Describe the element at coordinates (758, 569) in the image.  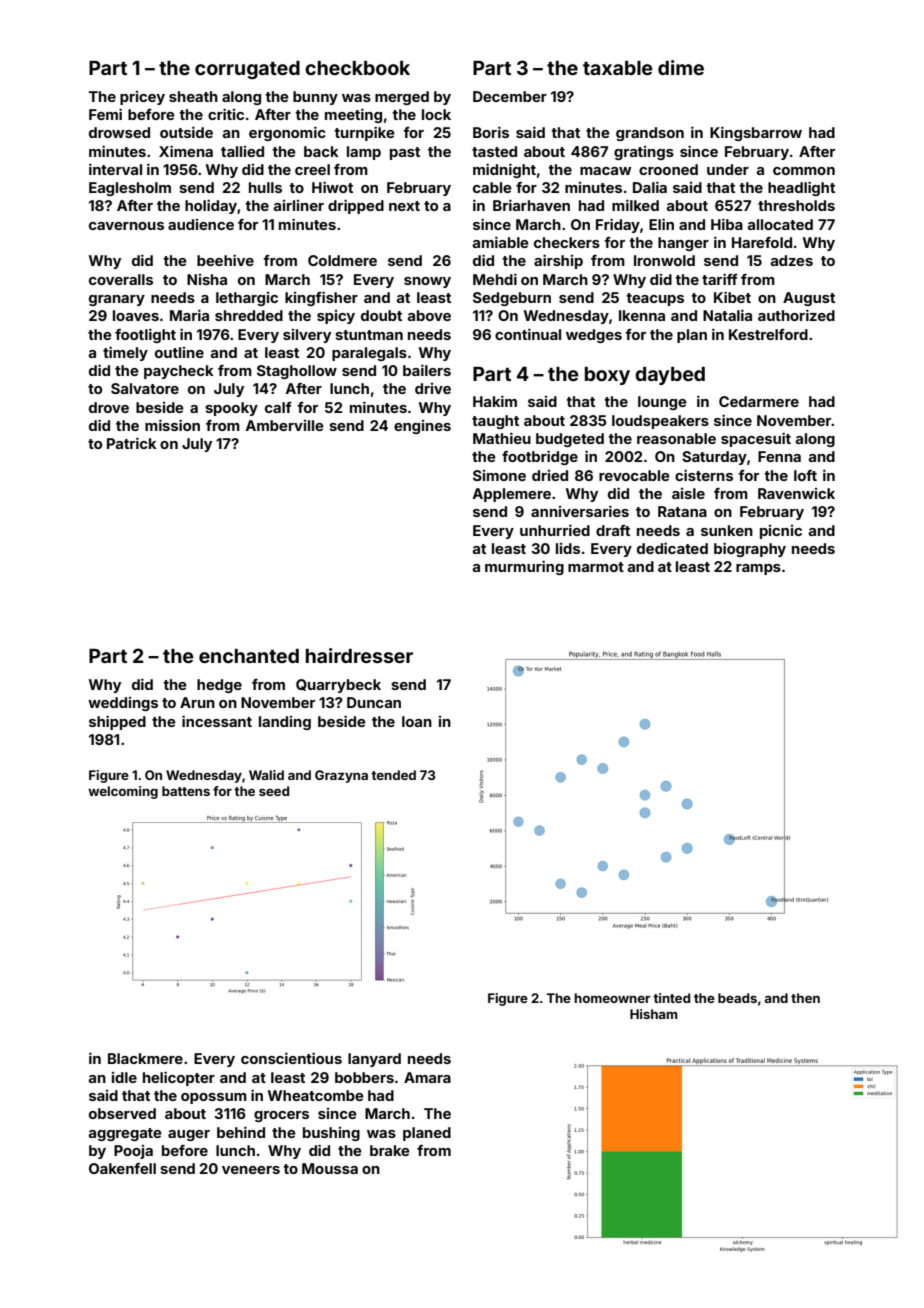
I see `ramps` at that location.
